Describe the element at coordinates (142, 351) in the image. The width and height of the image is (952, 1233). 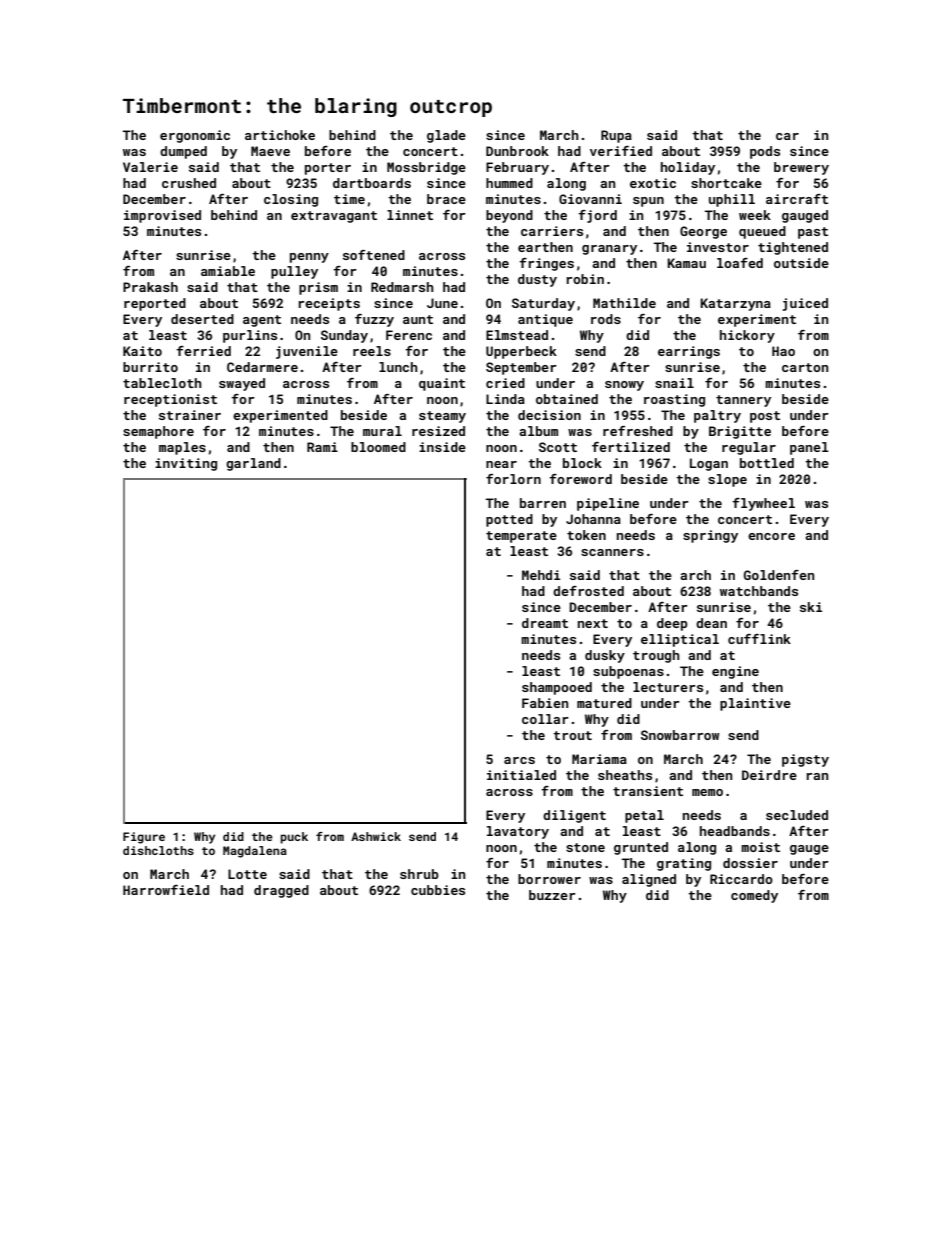
I see `Kaito` at that location.
